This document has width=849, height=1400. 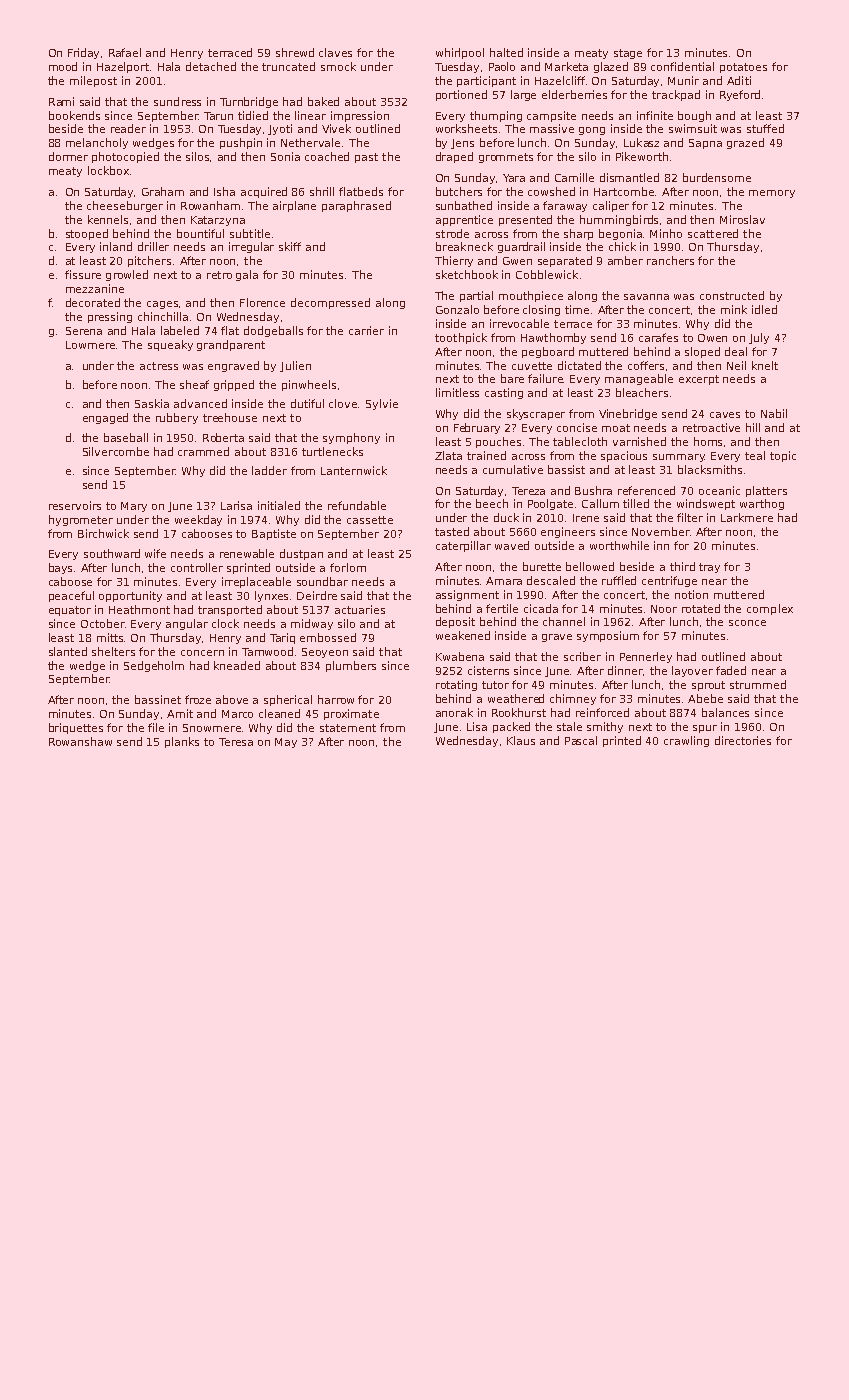 What do you see at coordinates (285, 156) in the document?
I see `Sonia` at bounding box center [285, 156].
